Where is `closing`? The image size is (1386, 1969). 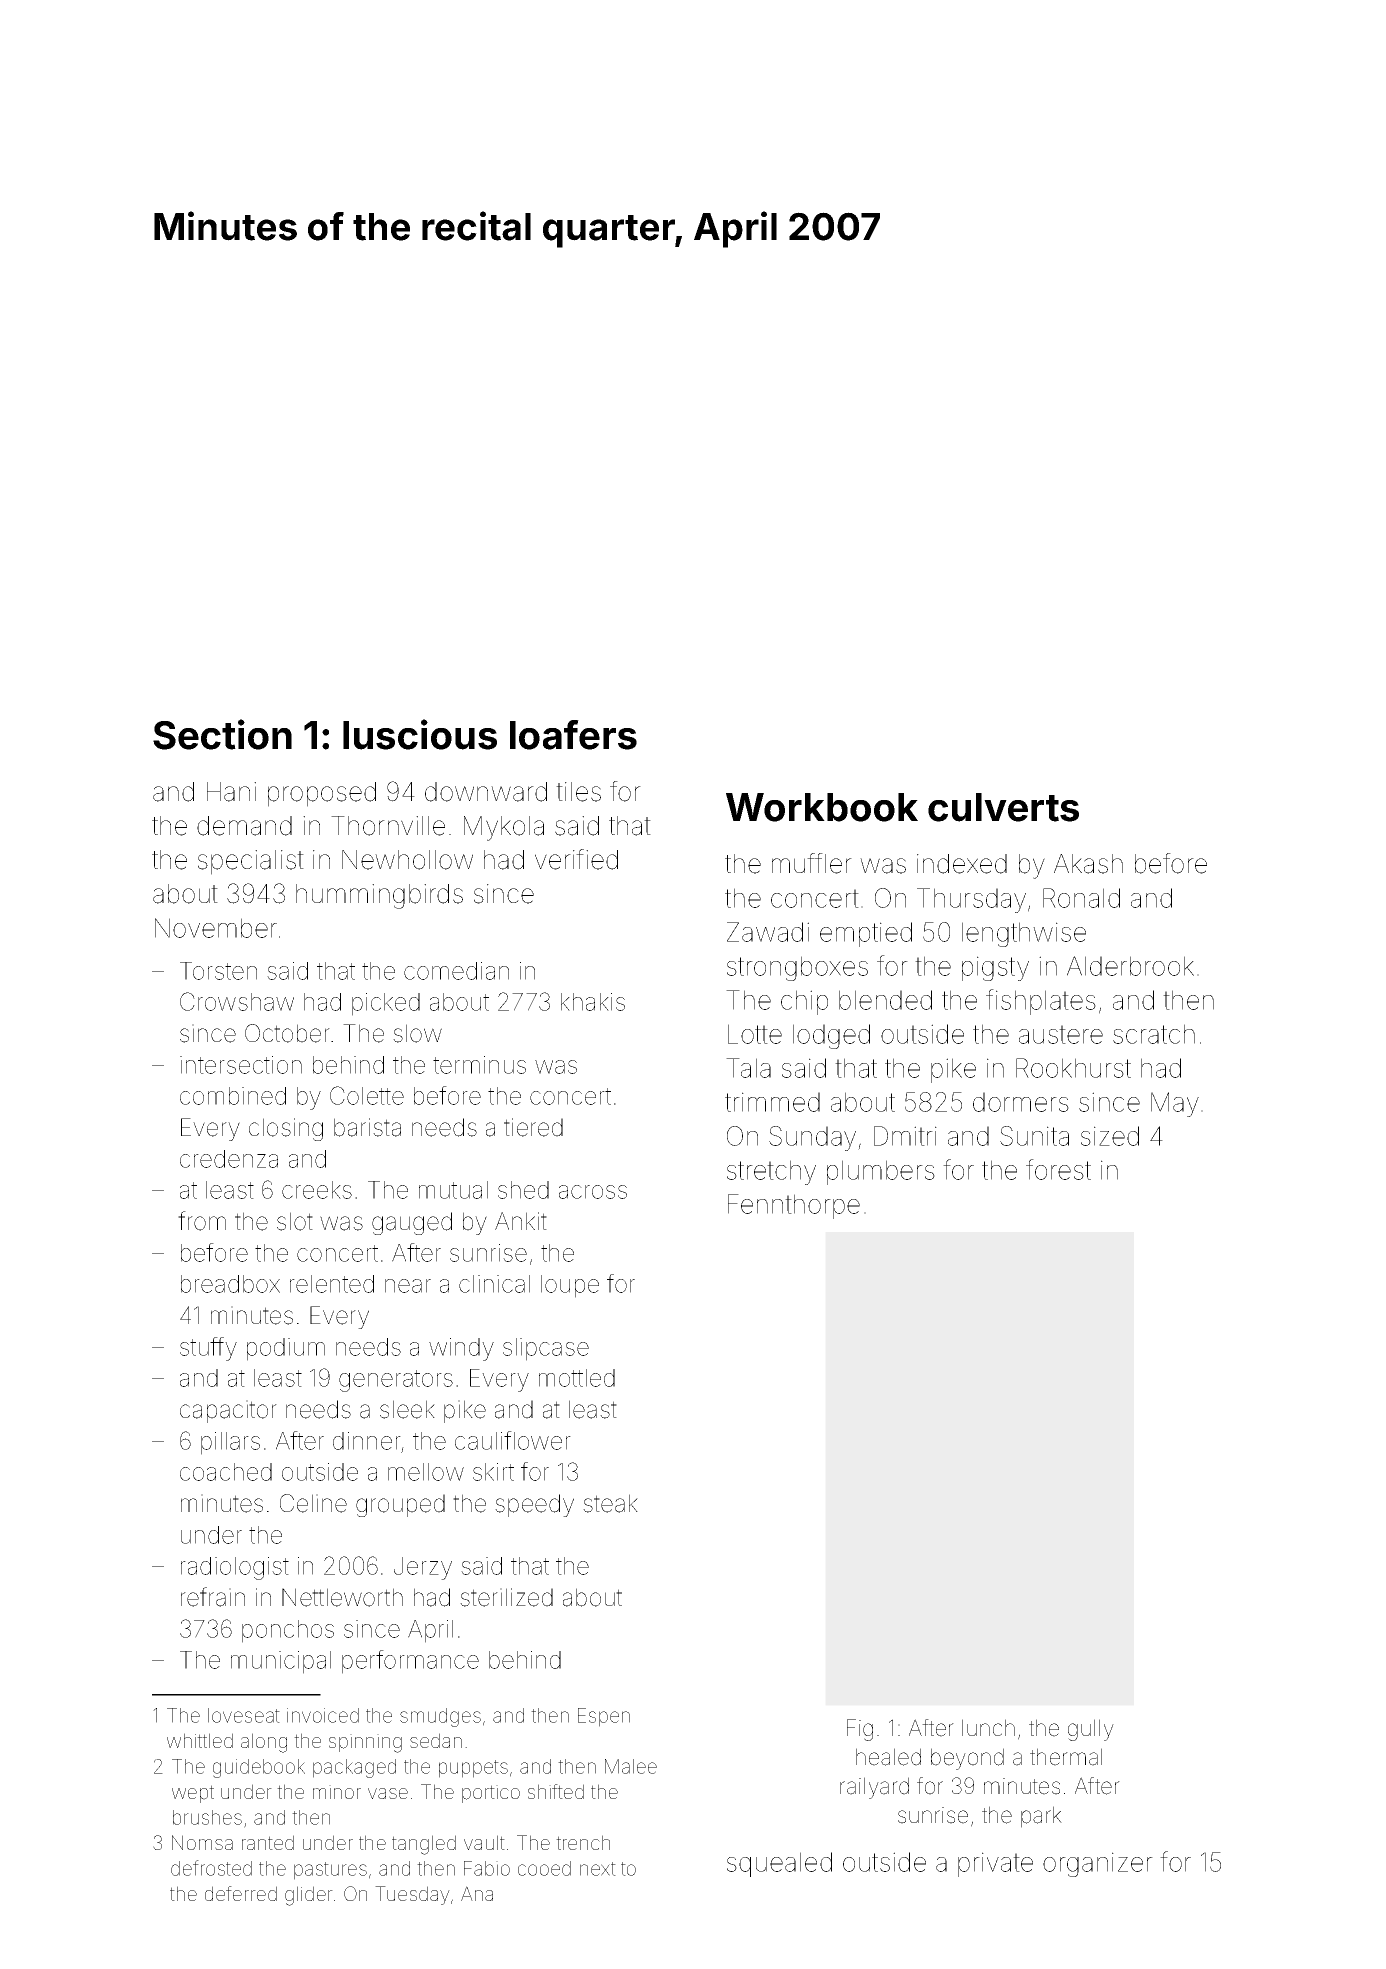 closing is located at coordinates (286, 1129).
